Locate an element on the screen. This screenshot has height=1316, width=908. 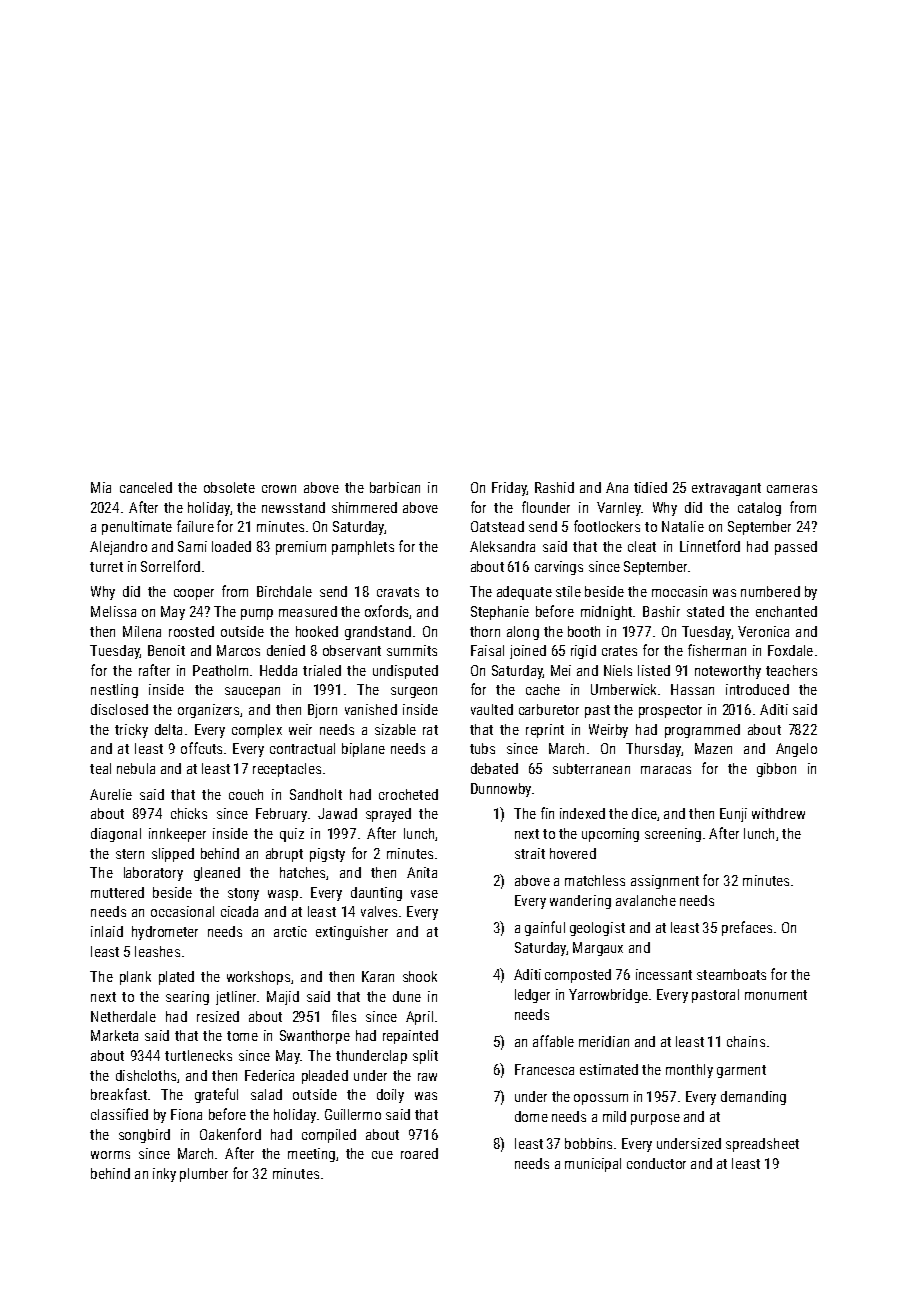
Aurelie is located at coordinates (111, 794).
